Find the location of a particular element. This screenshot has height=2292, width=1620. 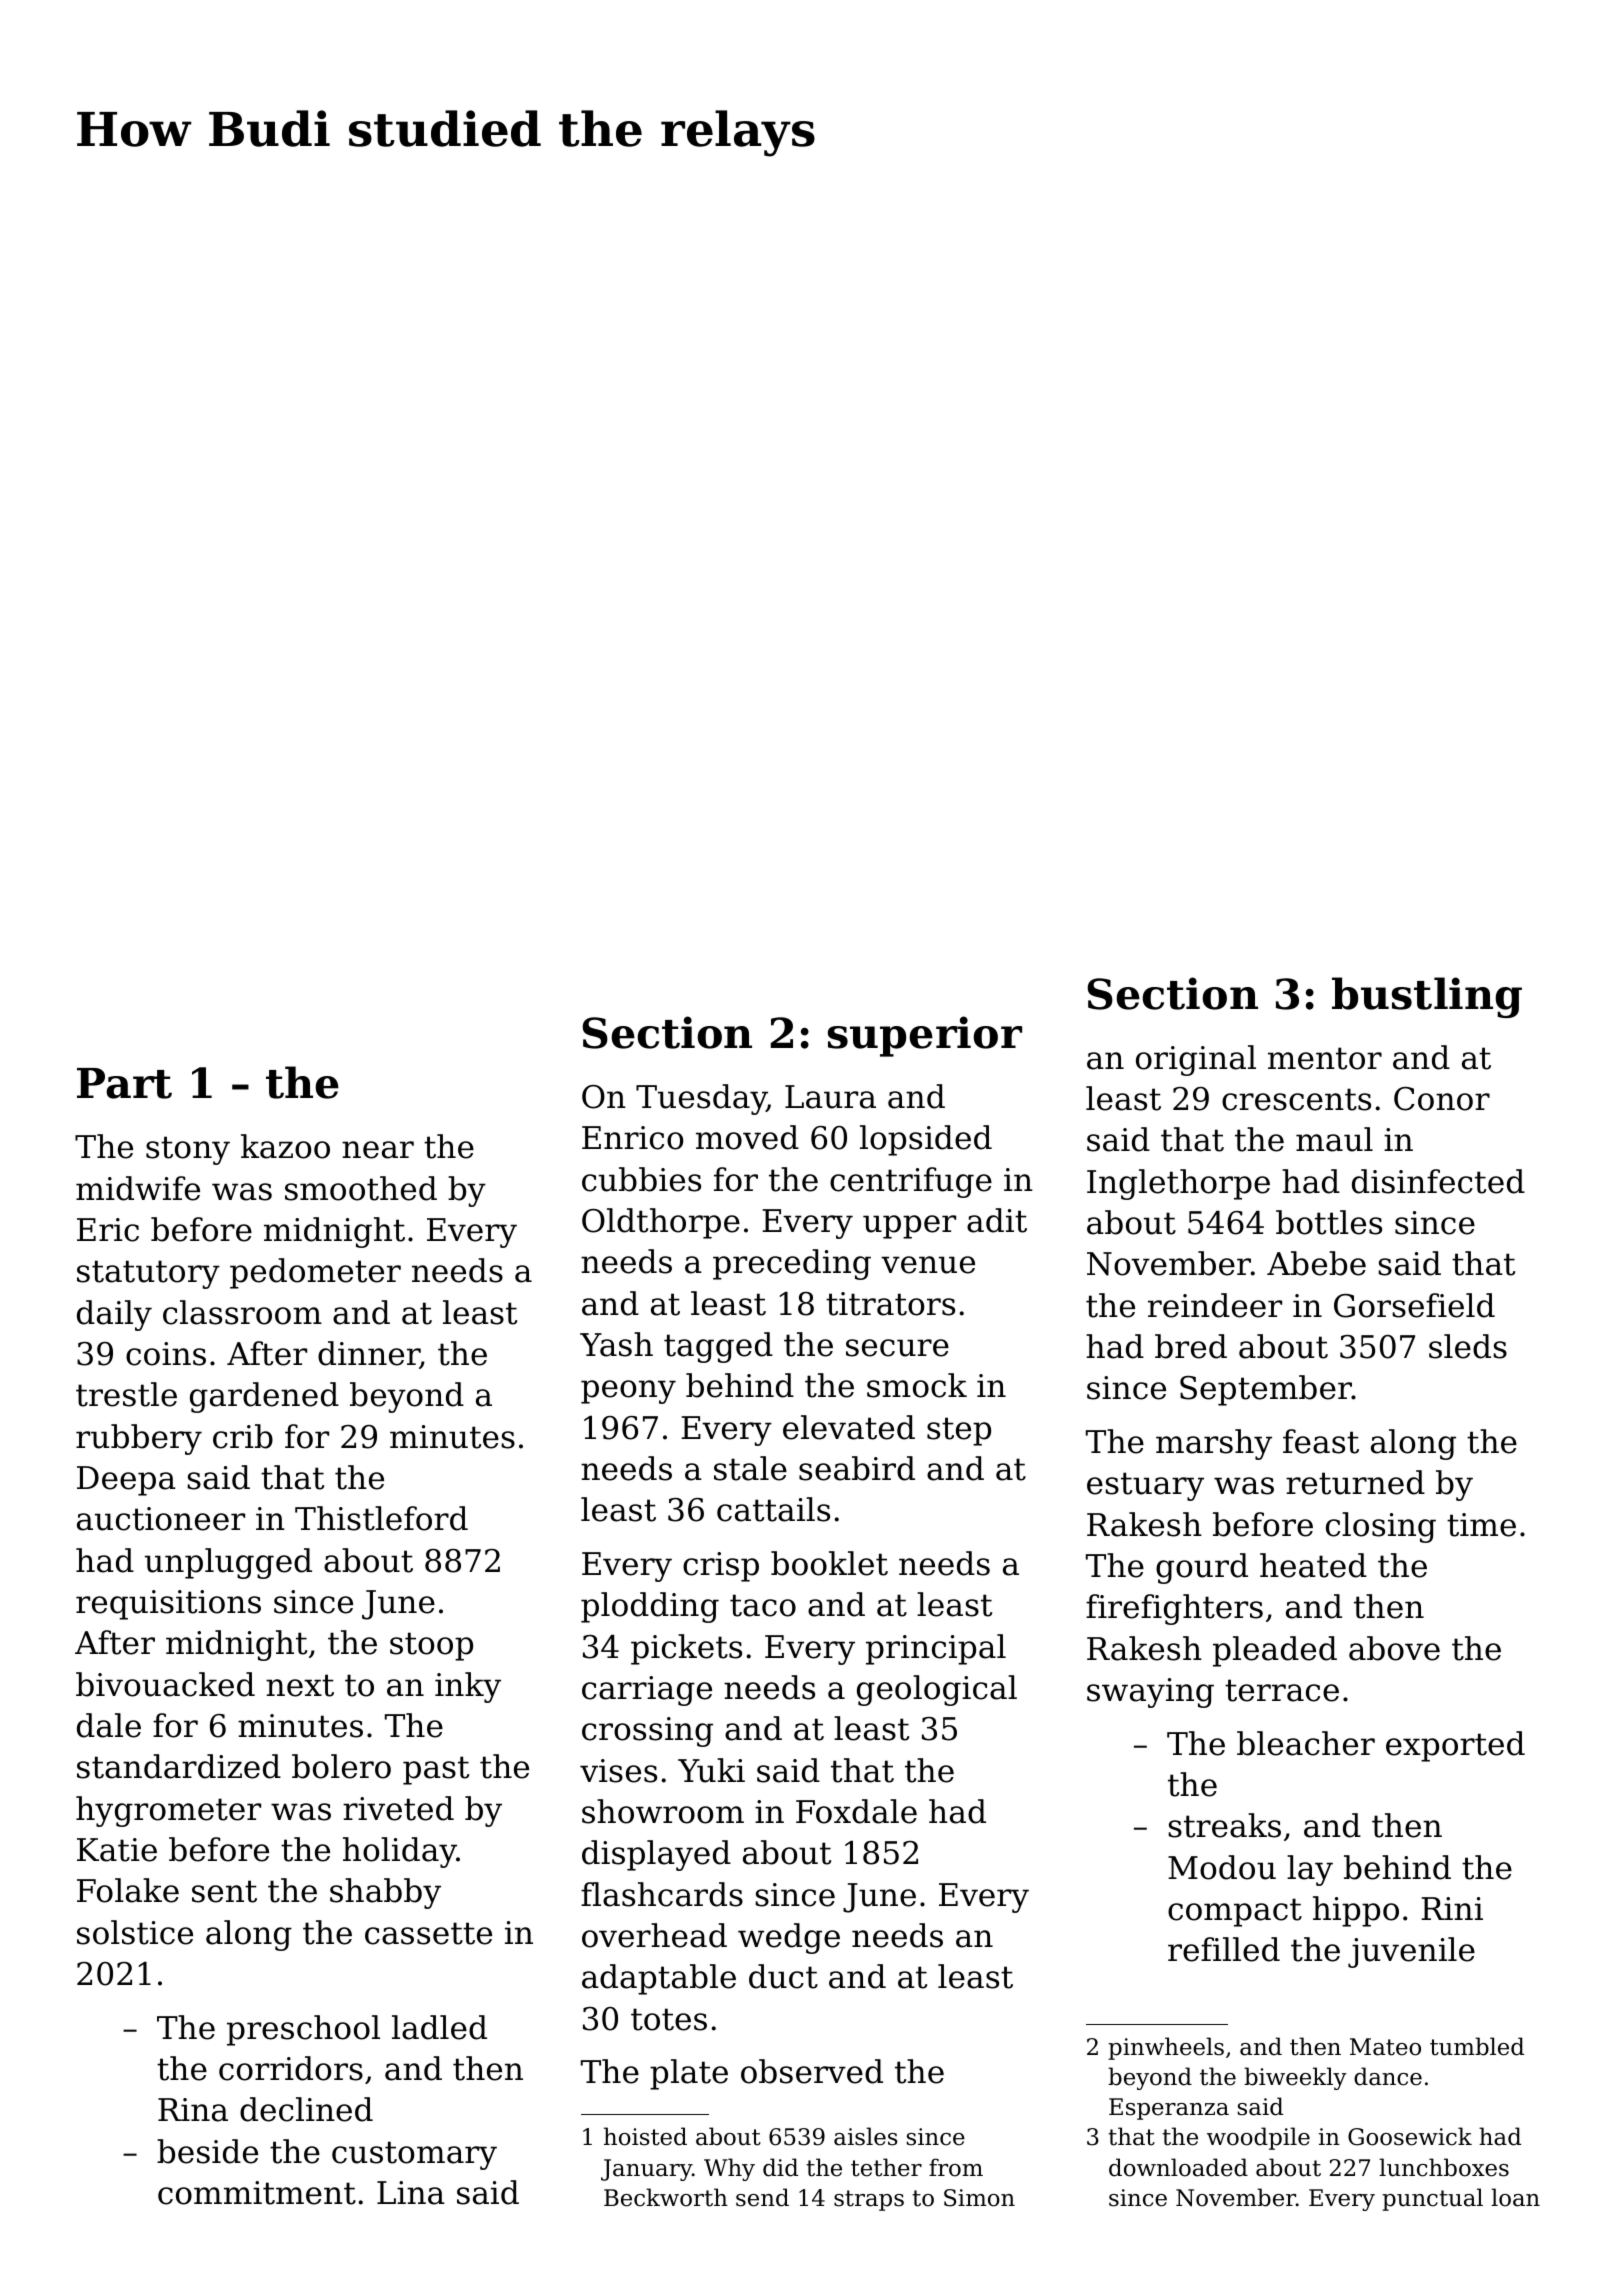

superior is located at coordinates (925, 1036).
